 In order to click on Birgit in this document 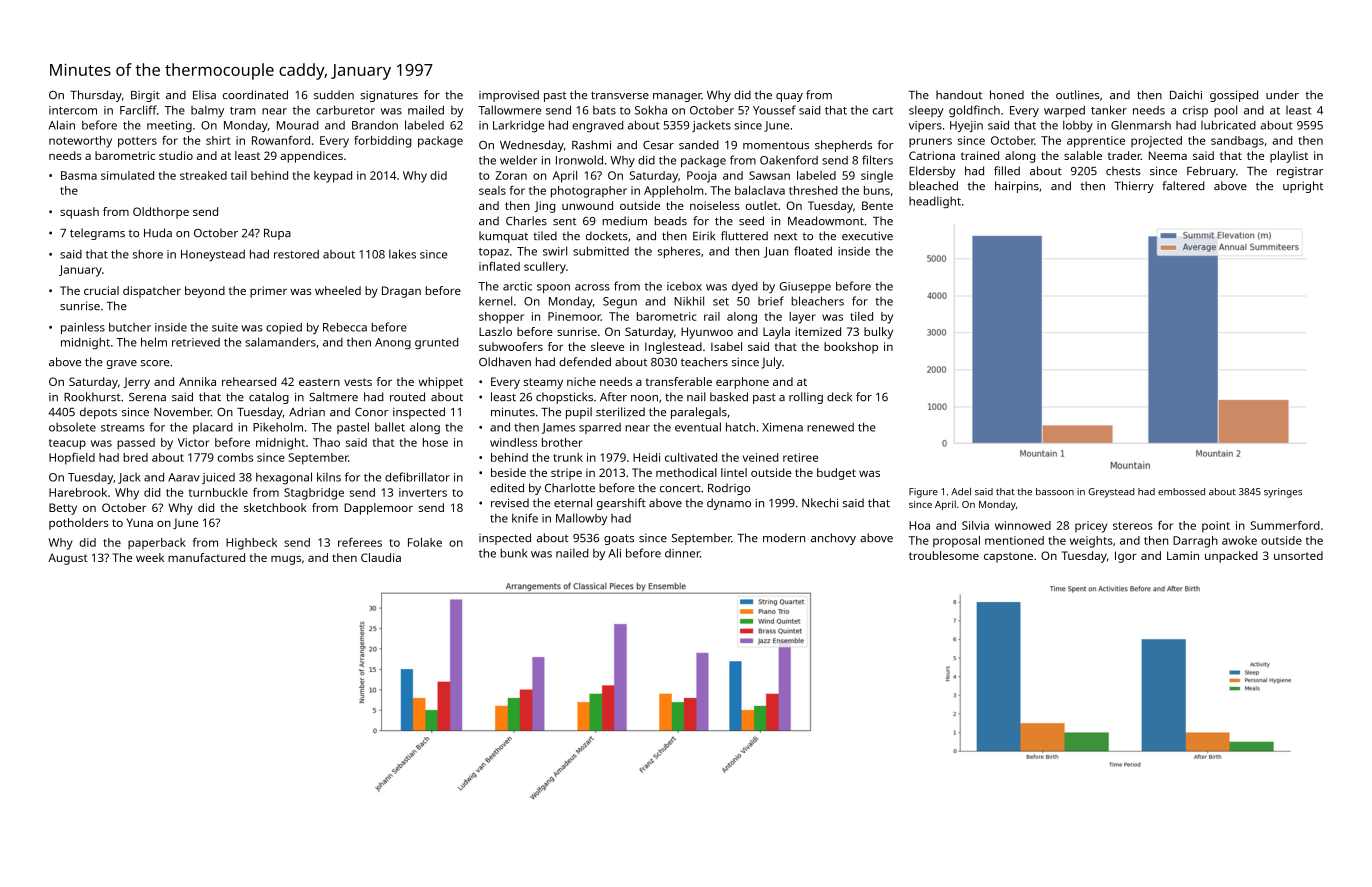, I will do `click(145, 96)`.
